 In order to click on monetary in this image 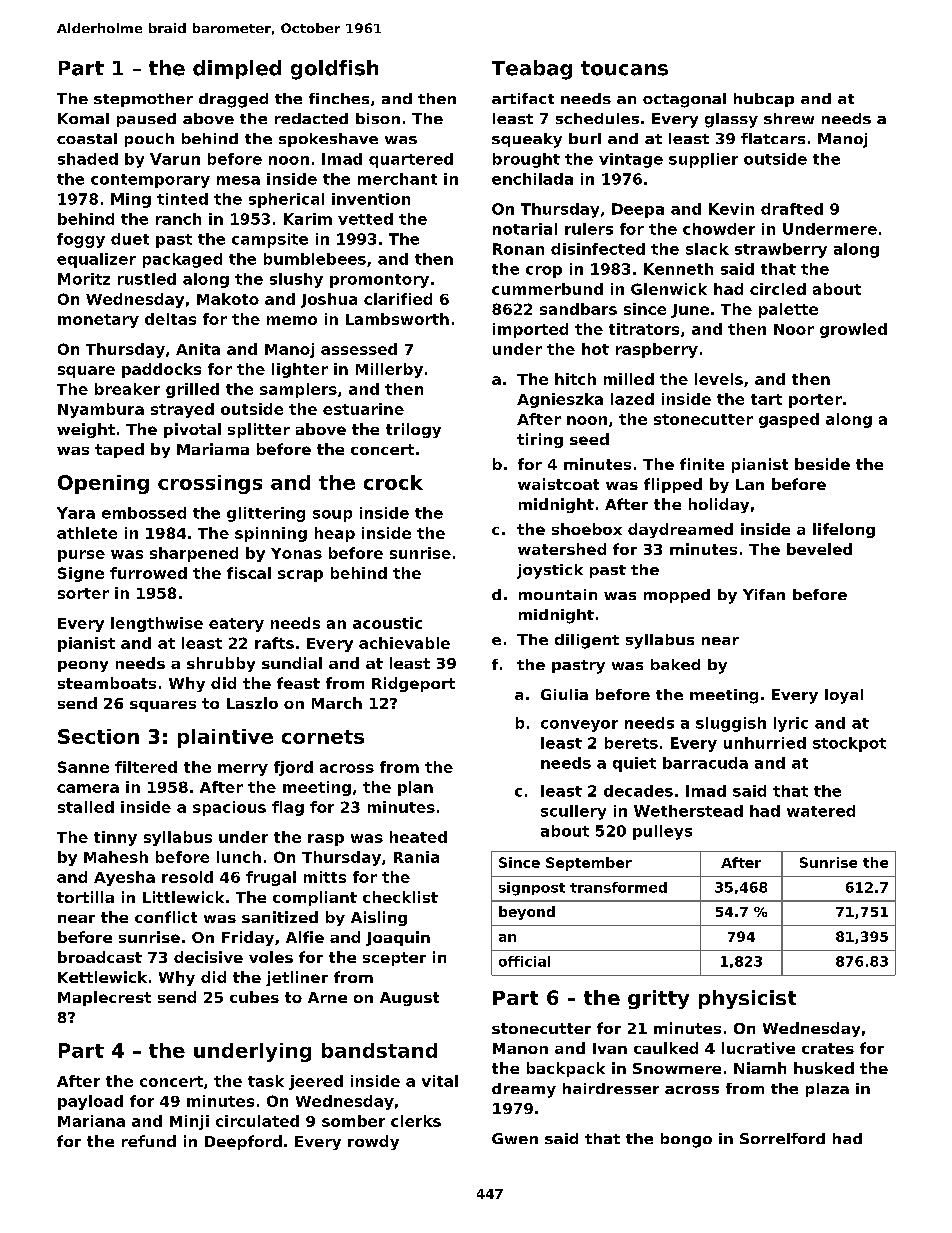, I will do `click(98, 321)`.
